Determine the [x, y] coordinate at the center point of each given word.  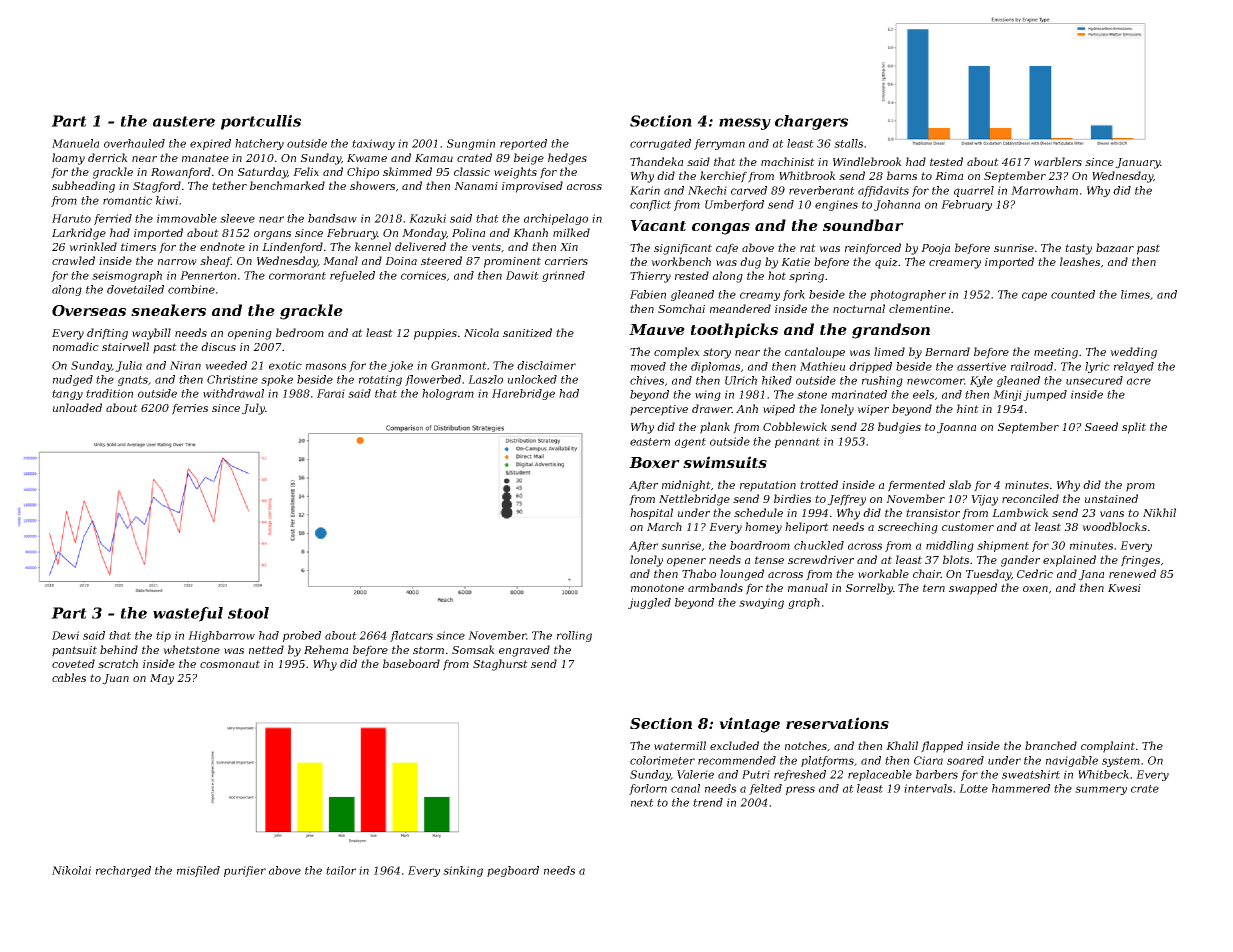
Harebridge [523, 394]
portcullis [261, 122]
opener [686, 562]
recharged [123, 871]
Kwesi [1124, 588]
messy [745, 124]
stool [248, 613]
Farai [331, 393]
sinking [463, 871]
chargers [811, 122]
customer [968, 527]
